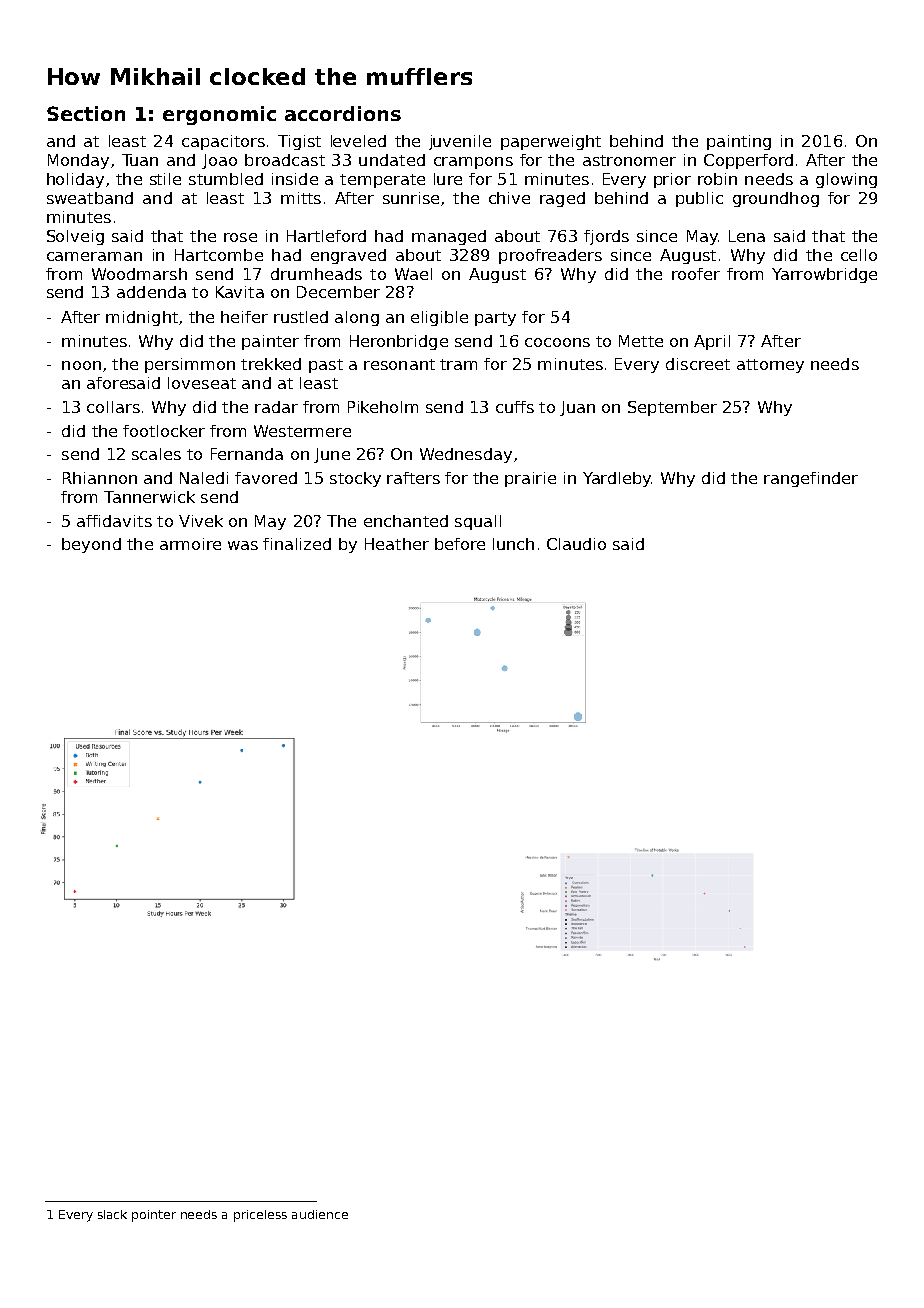 The height and width of the image is (1308, 924). What do you see at coordinates (91, 545) in the image?
I see `beyond` at bounding box center [91, 545].
